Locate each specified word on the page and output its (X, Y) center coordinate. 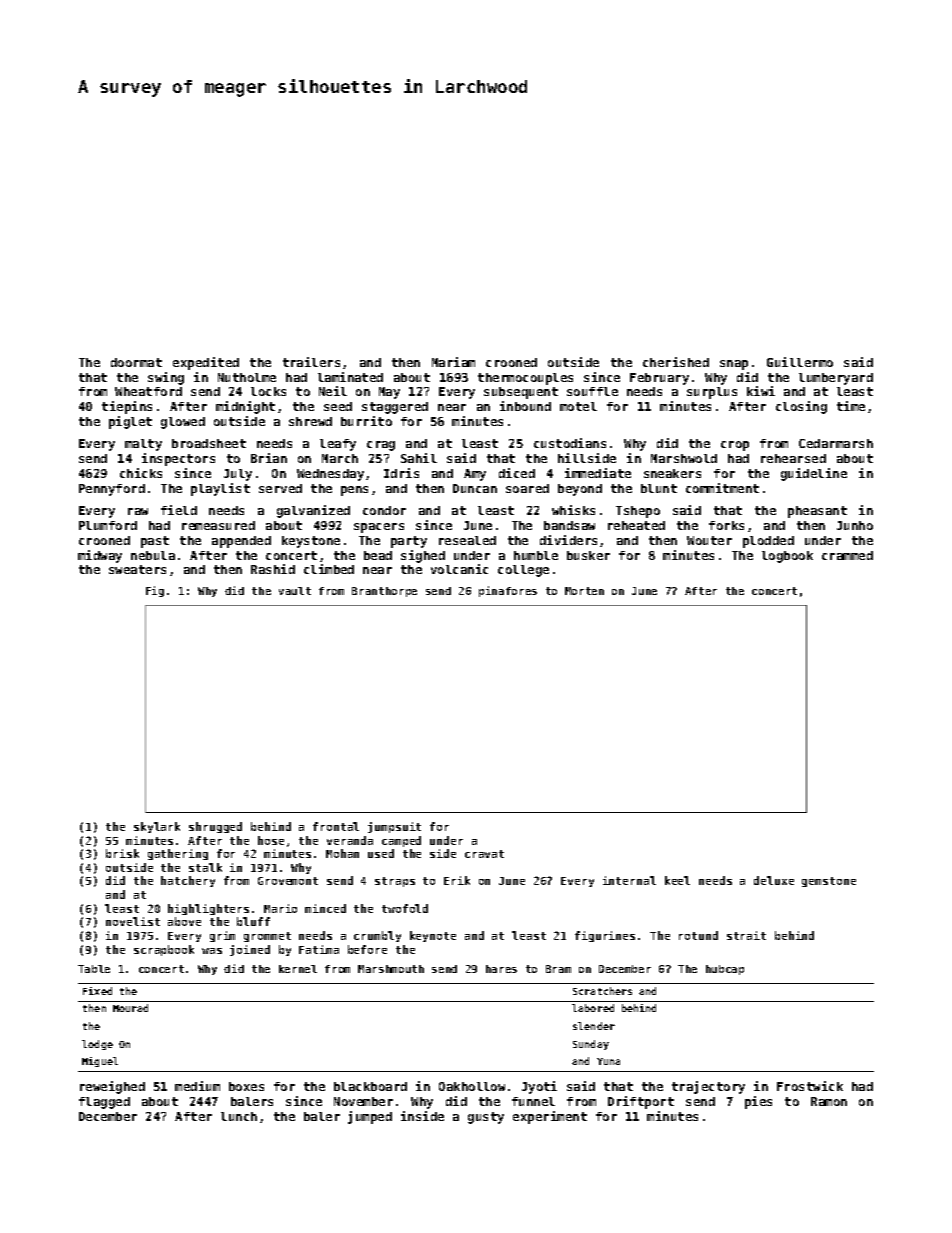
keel (677, 880)
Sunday (591, 1045)
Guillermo (800, 362)
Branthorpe (384, 592)
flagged (104, 1103)
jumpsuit (394, 827)
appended (241, 542)
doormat (136, 362)
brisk (122, 853)
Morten (584, 591)
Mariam (453, 362)
